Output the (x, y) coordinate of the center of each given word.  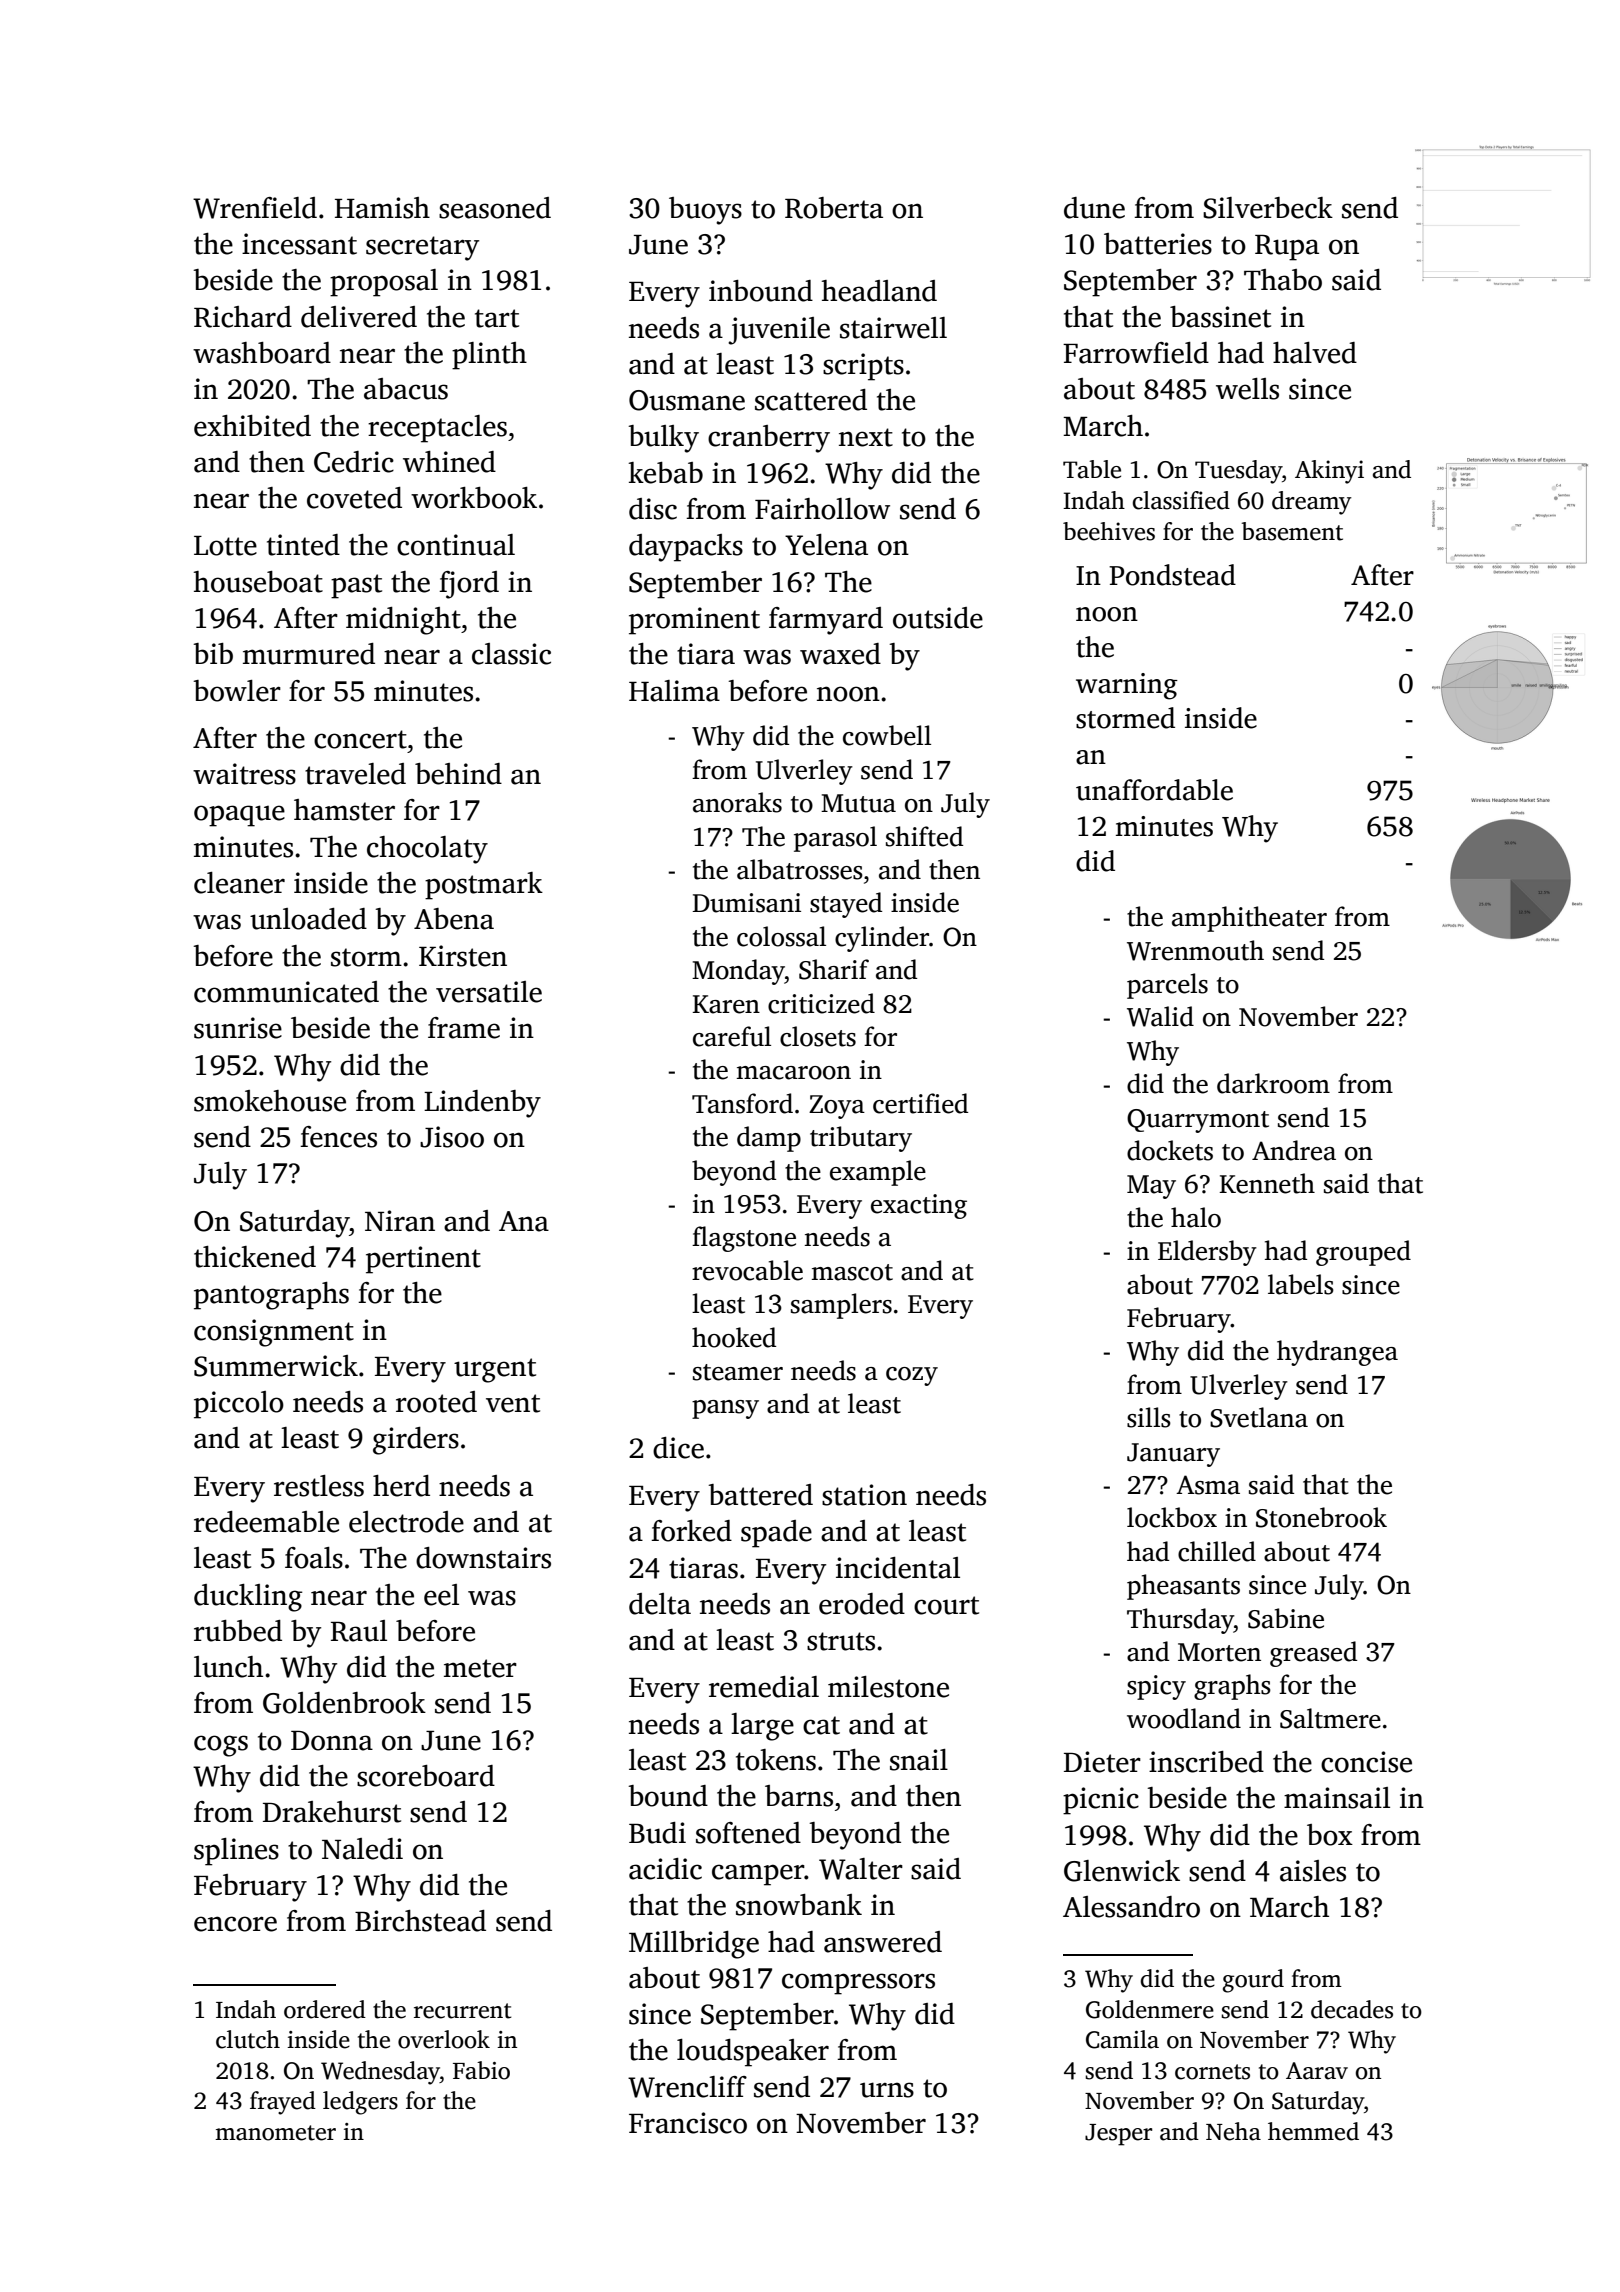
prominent (694, 621)
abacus (406, 389)
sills (1149, 1417)
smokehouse (270, 1101)
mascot (852, 1272)
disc (653, 509)
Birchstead (420, 1921)
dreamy (1312, 503)
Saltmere (1330, 1718)
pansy (725, 1409)
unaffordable (1154, 790)
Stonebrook (1321, 1517)
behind (458, 774)
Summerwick (276, 1366)
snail (919, 1760)
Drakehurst (332, 1812)
